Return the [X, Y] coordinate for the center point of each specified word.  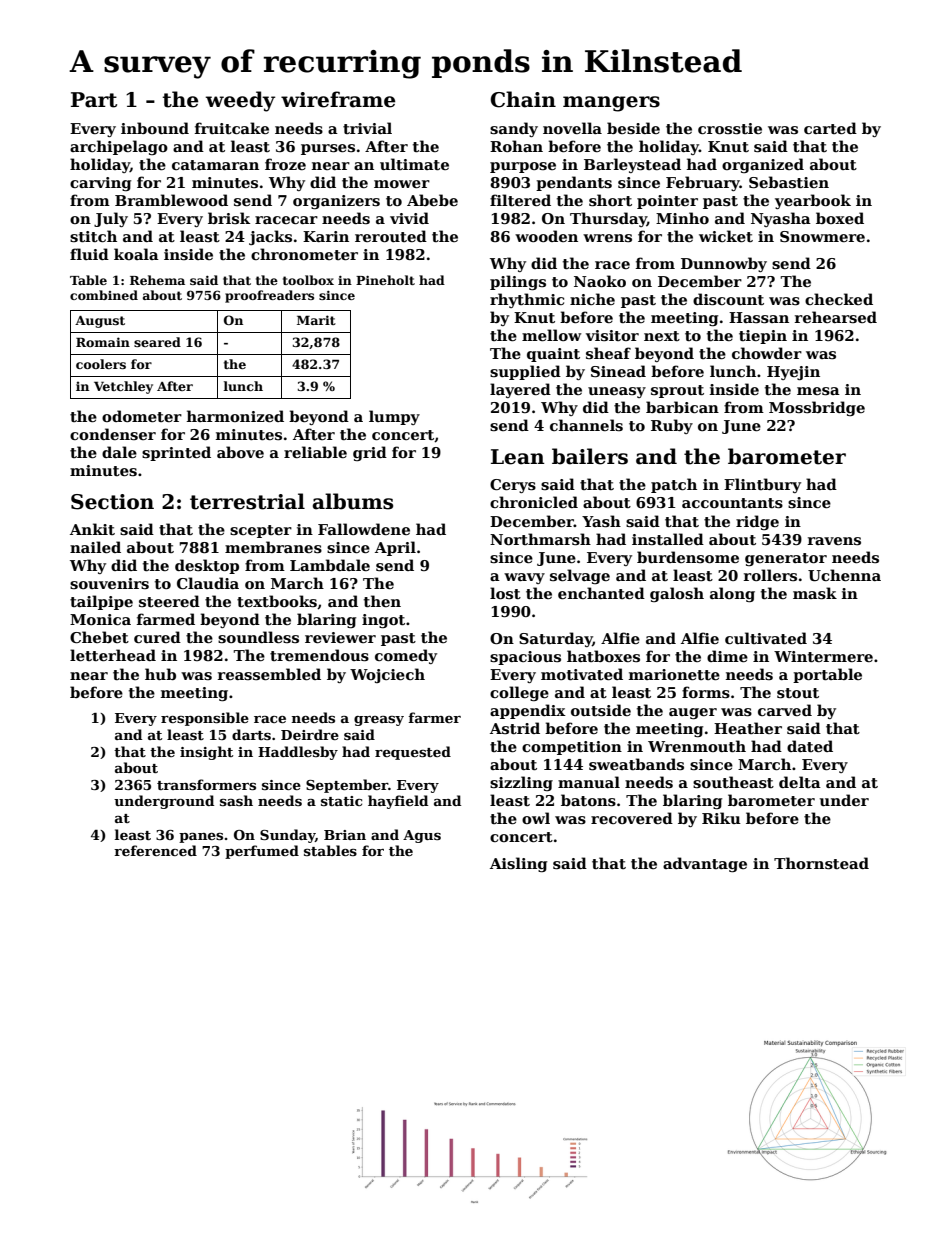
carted [830, 128]
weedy [240, 101]
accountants [732, 503]
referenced [155, 850]
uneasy [617, 392]
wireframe [338, 99]
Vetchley [123, 387]
